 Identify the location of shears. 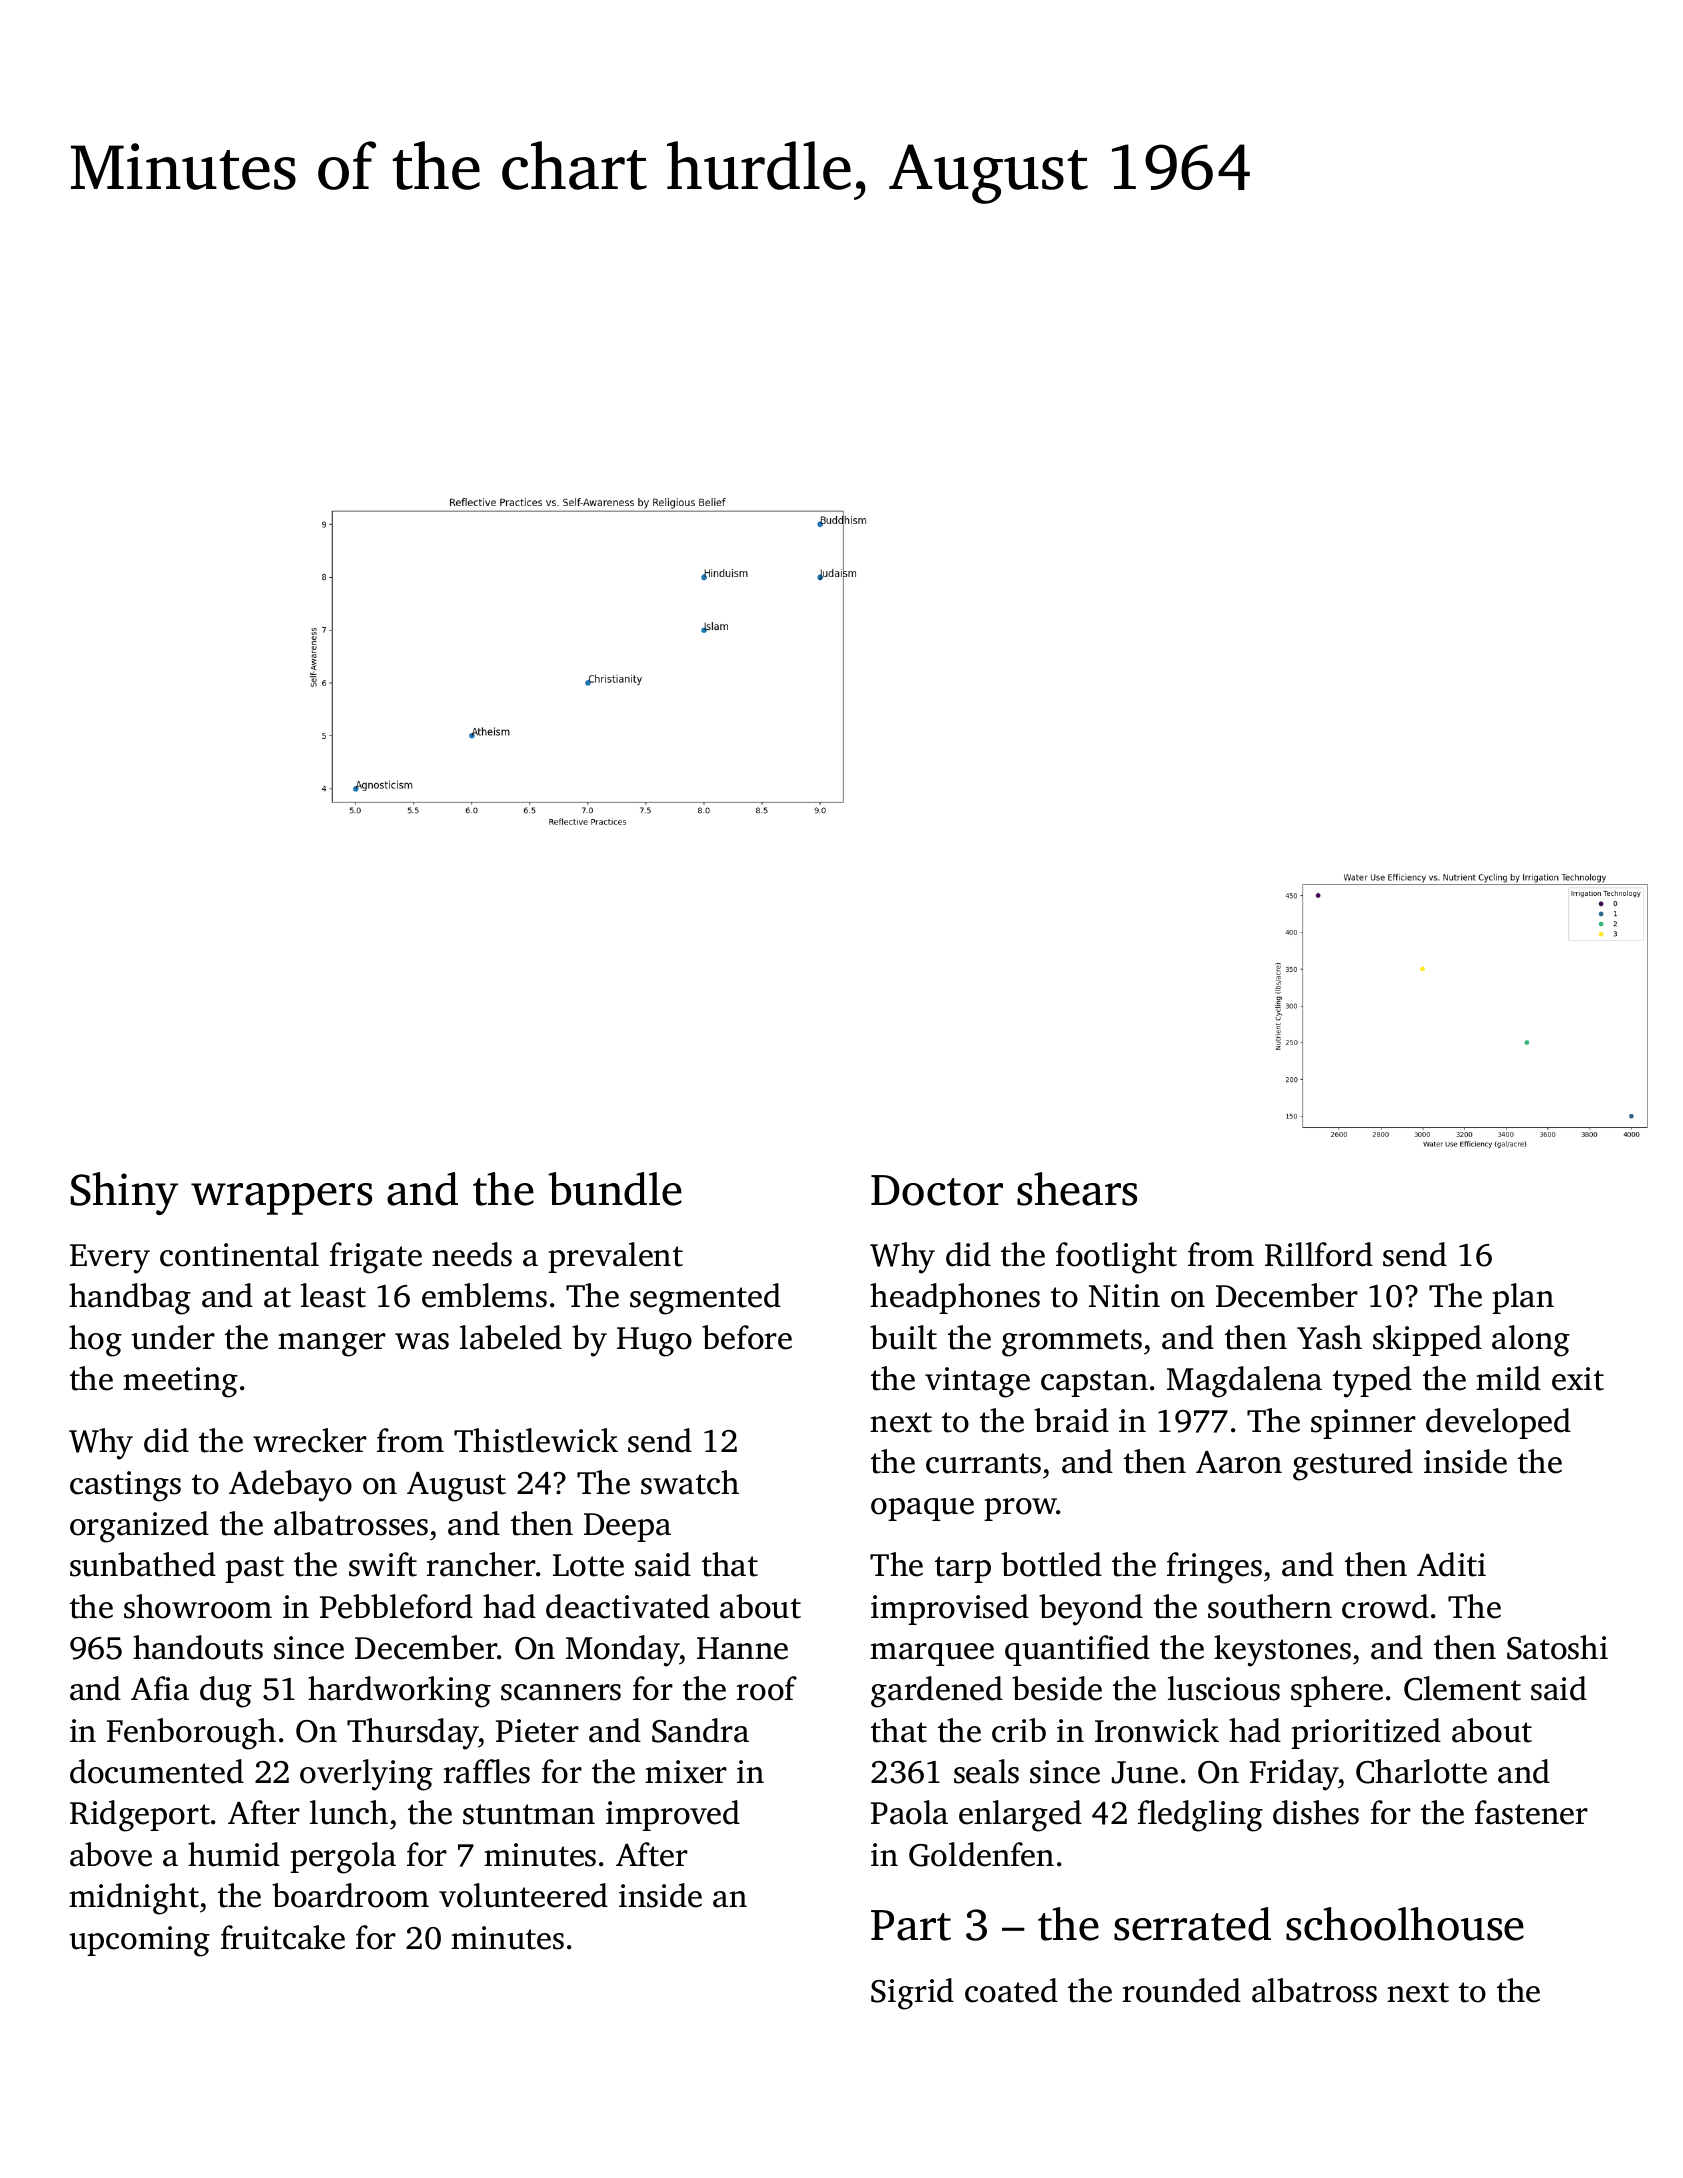
(1077, 1189).
